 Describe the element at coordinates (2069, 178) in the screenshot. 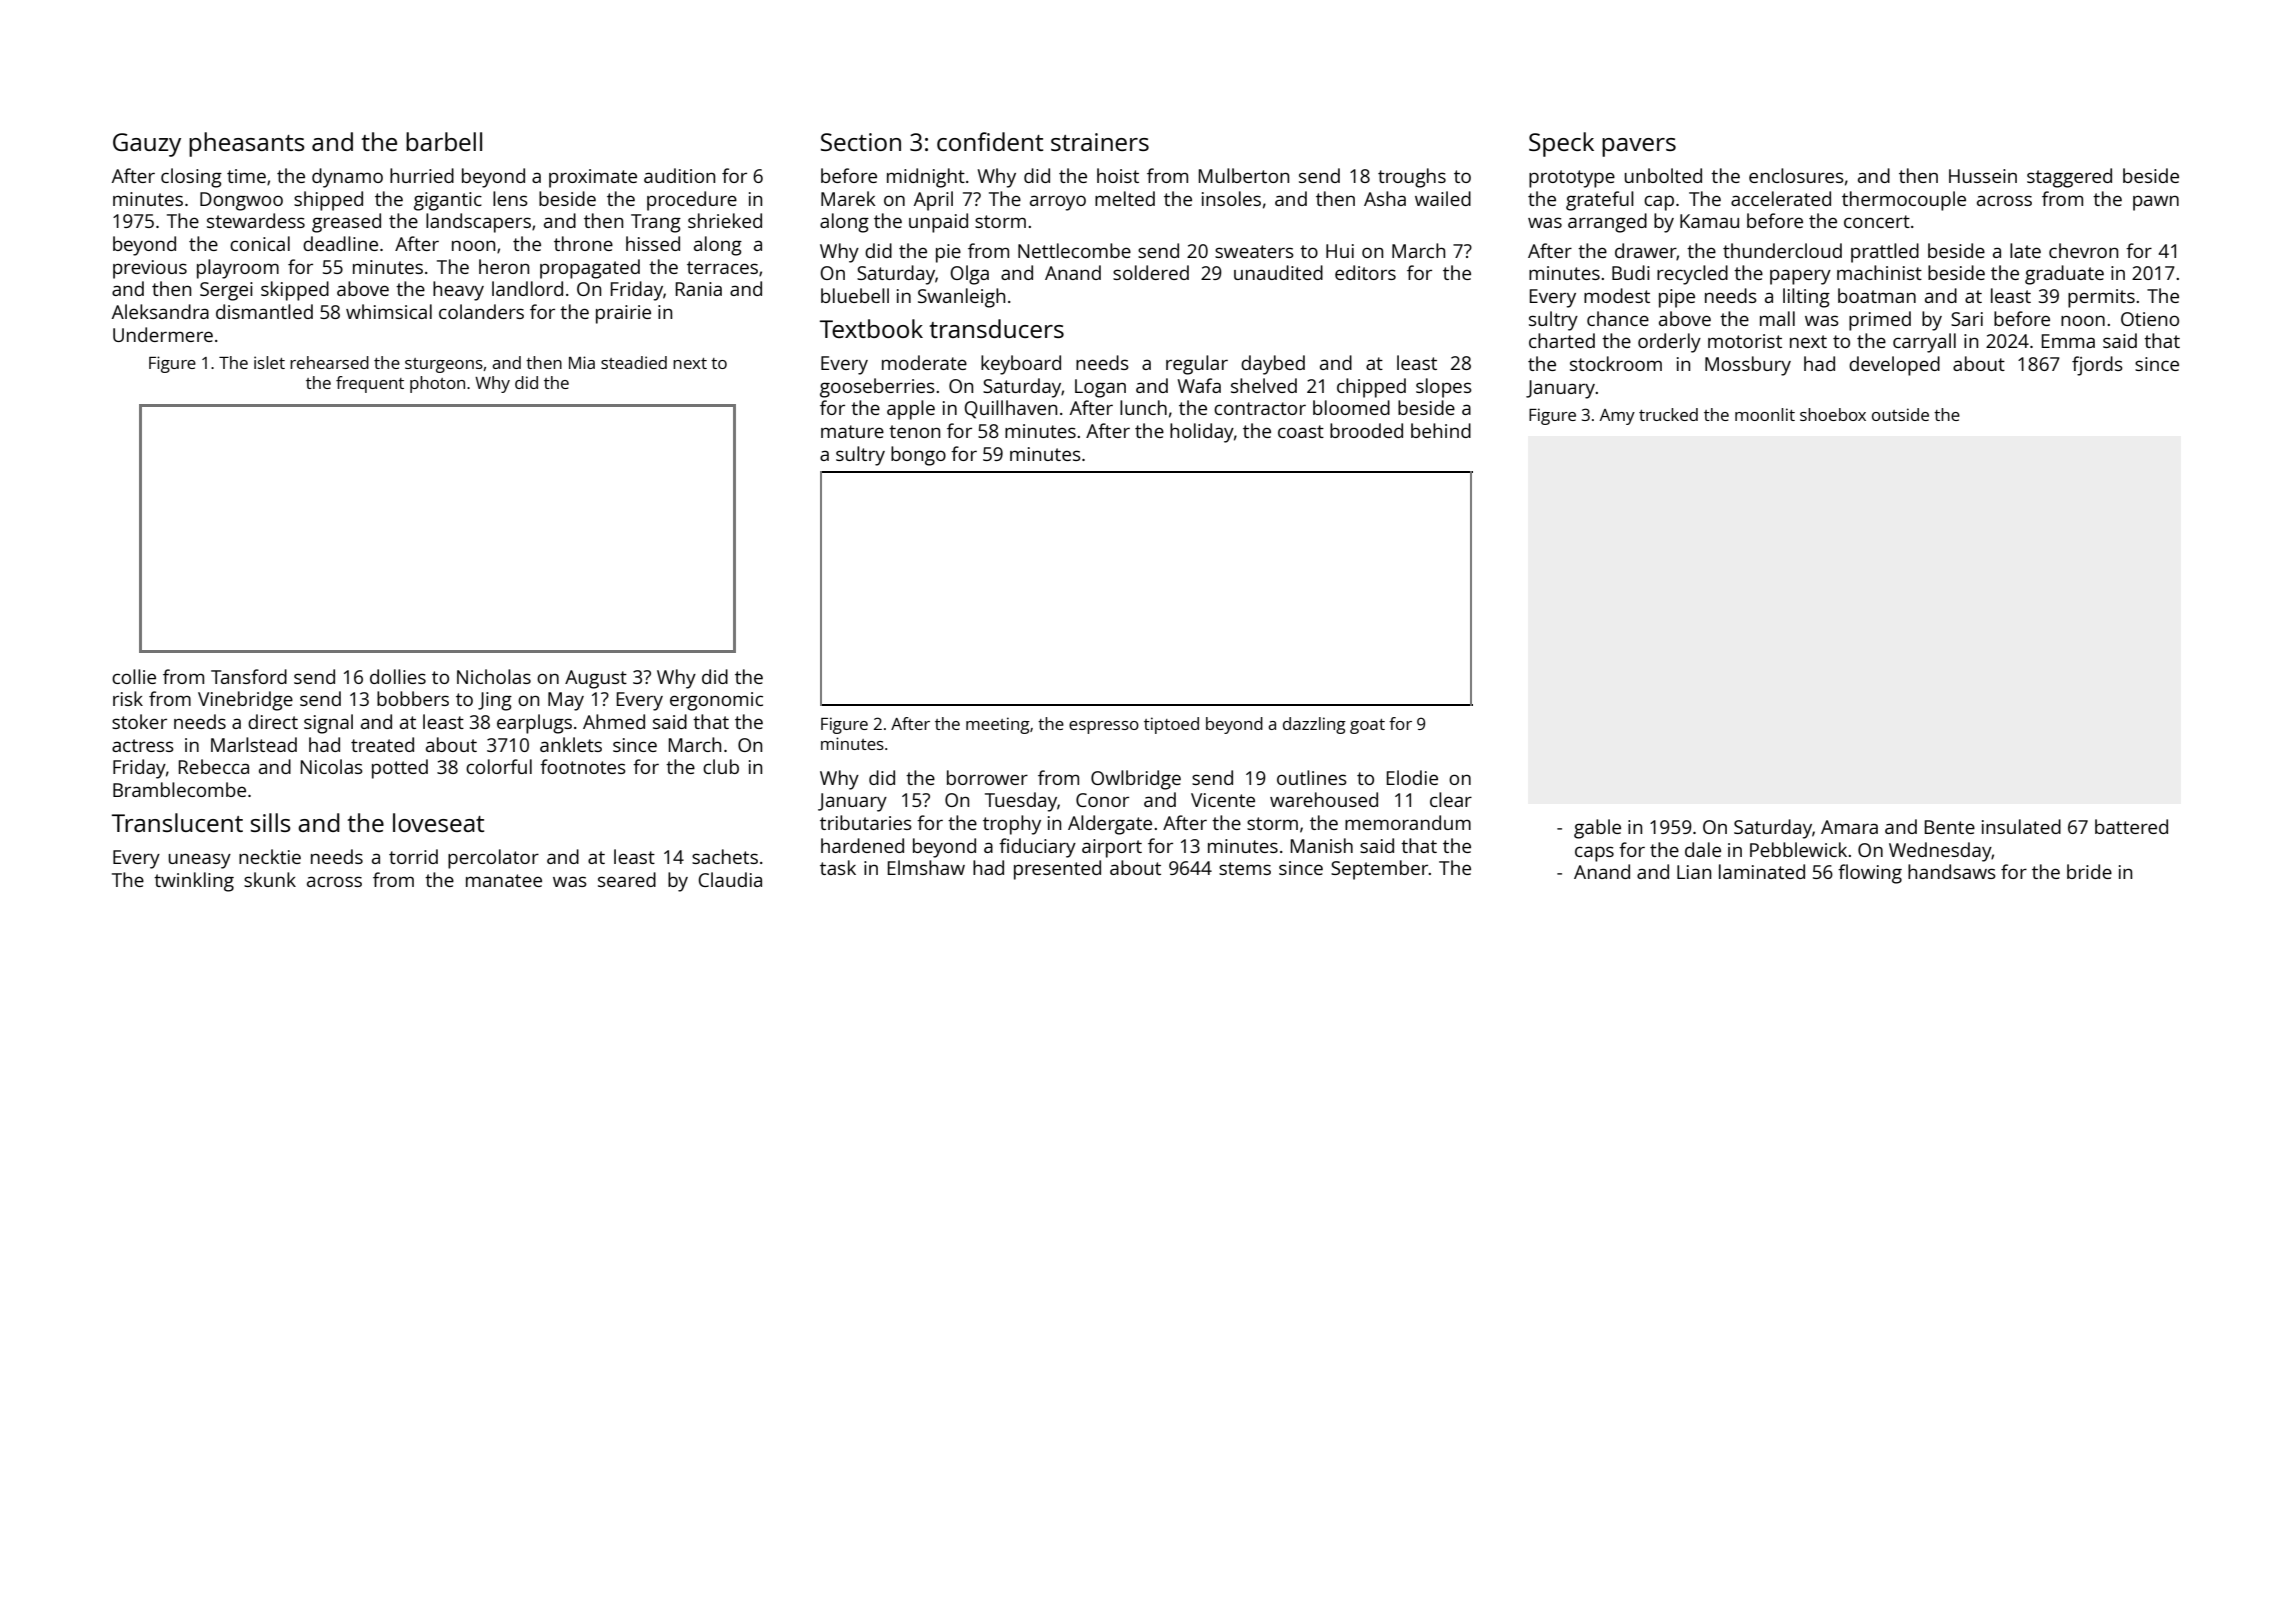

I see `staggered` at that location.
